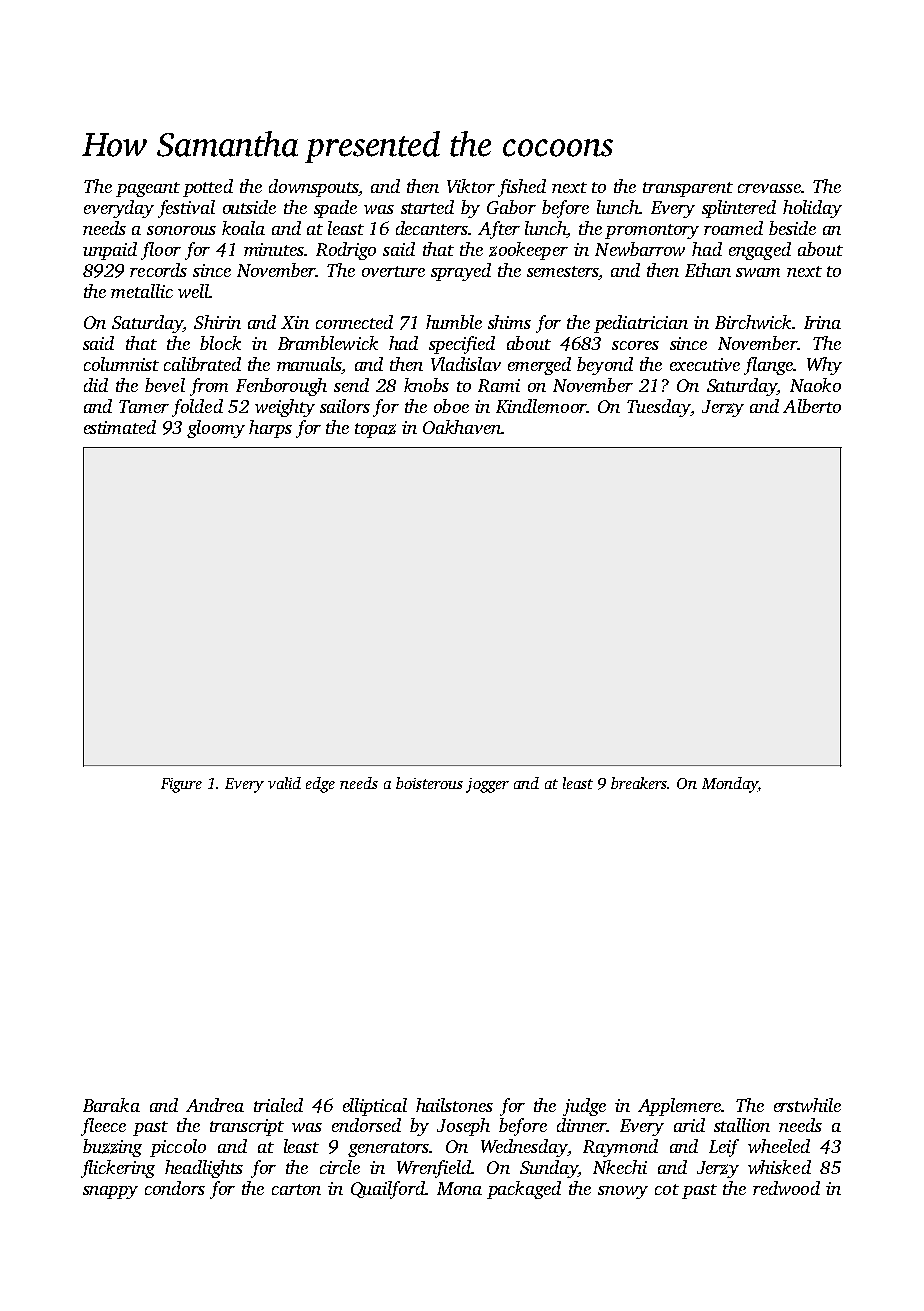 This page has width=924, height=1311. Describe the element at coordinates (487, 785) in the page. I see `jogger` at that location.
